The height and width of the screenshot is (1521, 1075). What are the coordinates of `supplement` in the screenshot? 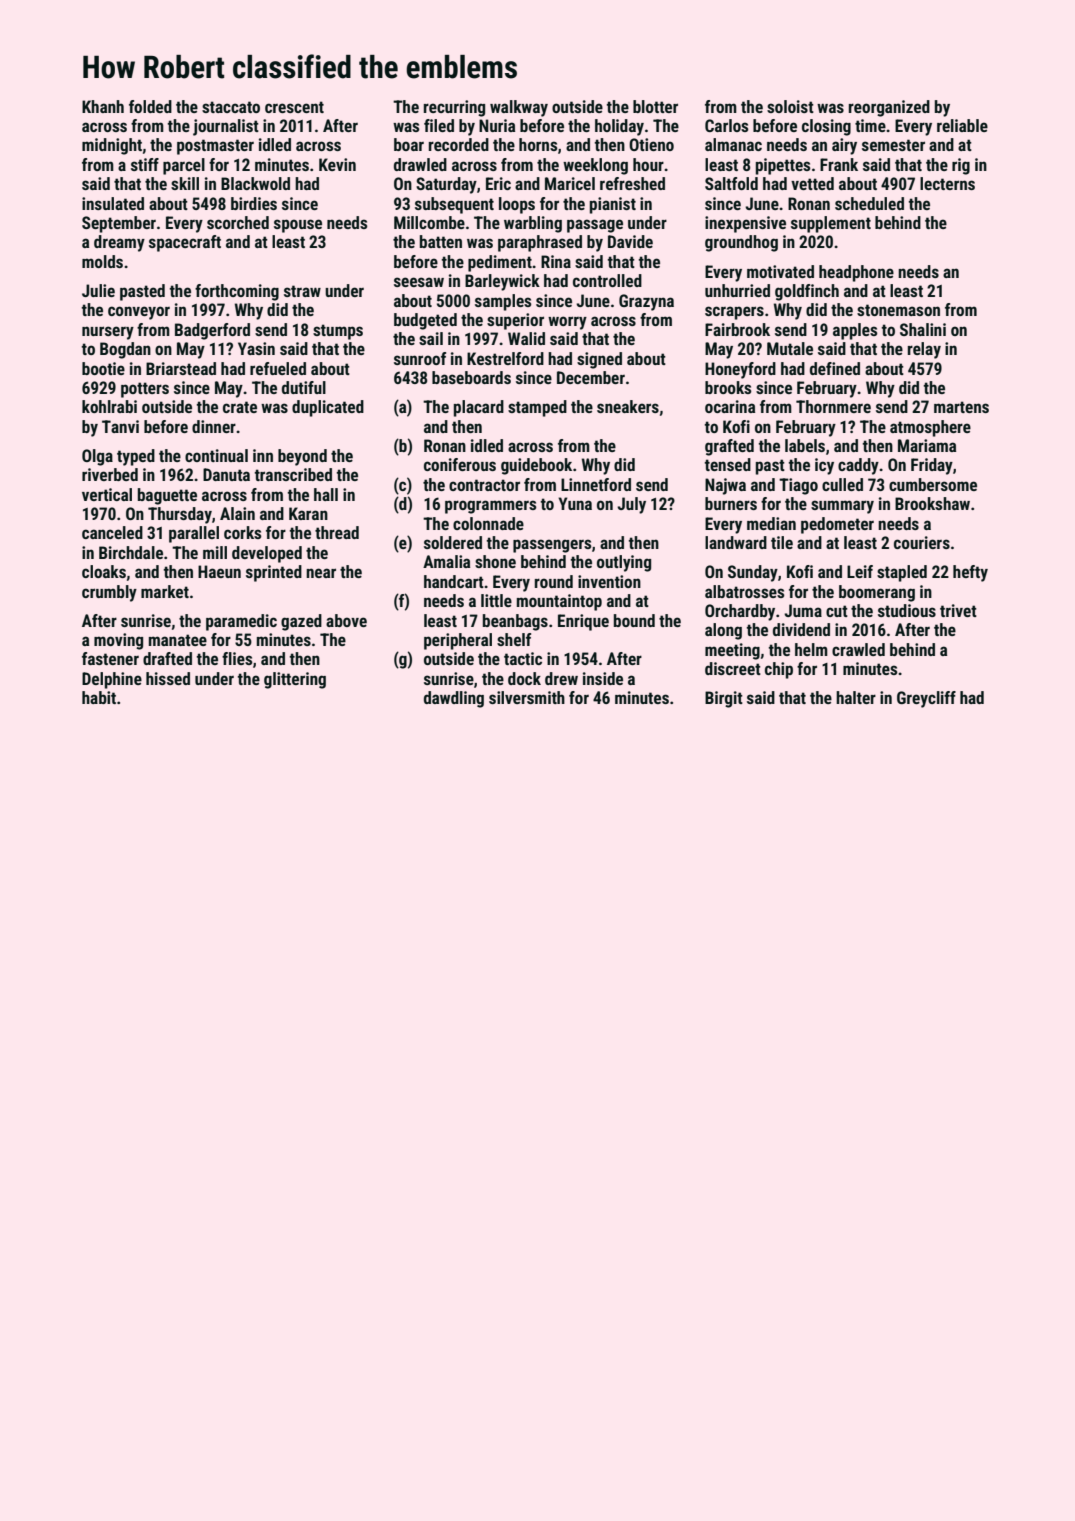 It's located at (831, 224).
